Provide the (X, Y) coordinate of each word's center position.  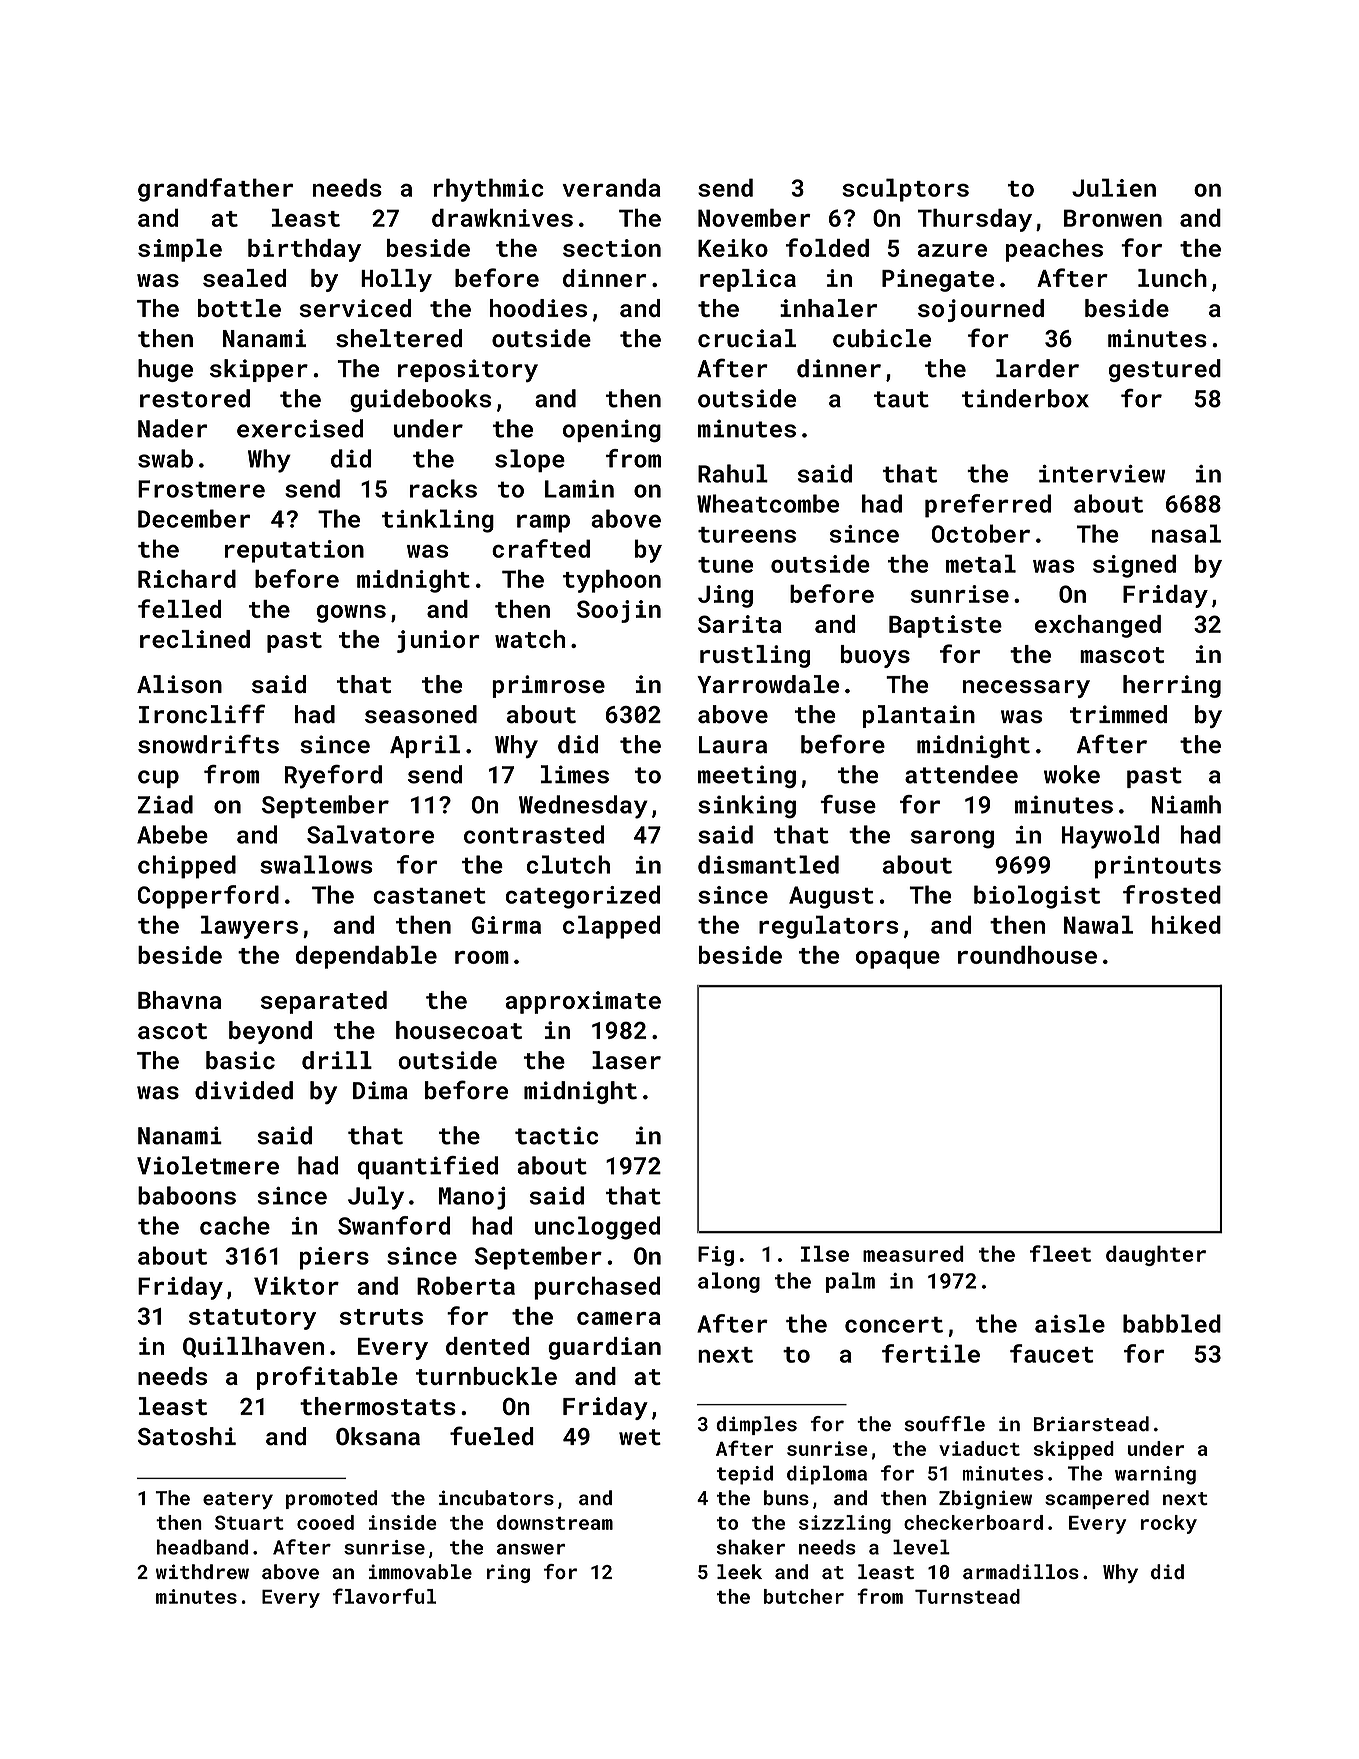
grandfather (215, 190)
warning (1155, 1475)
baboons (187, 1195)
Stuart (249, 1522)
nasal (1186, 533)
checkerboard (973, 1522)
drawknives (502, 218)
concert (894, 1325)
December (194, 518)
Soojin (619, 611)
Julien (1114, 187)
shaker (751, 1547)
